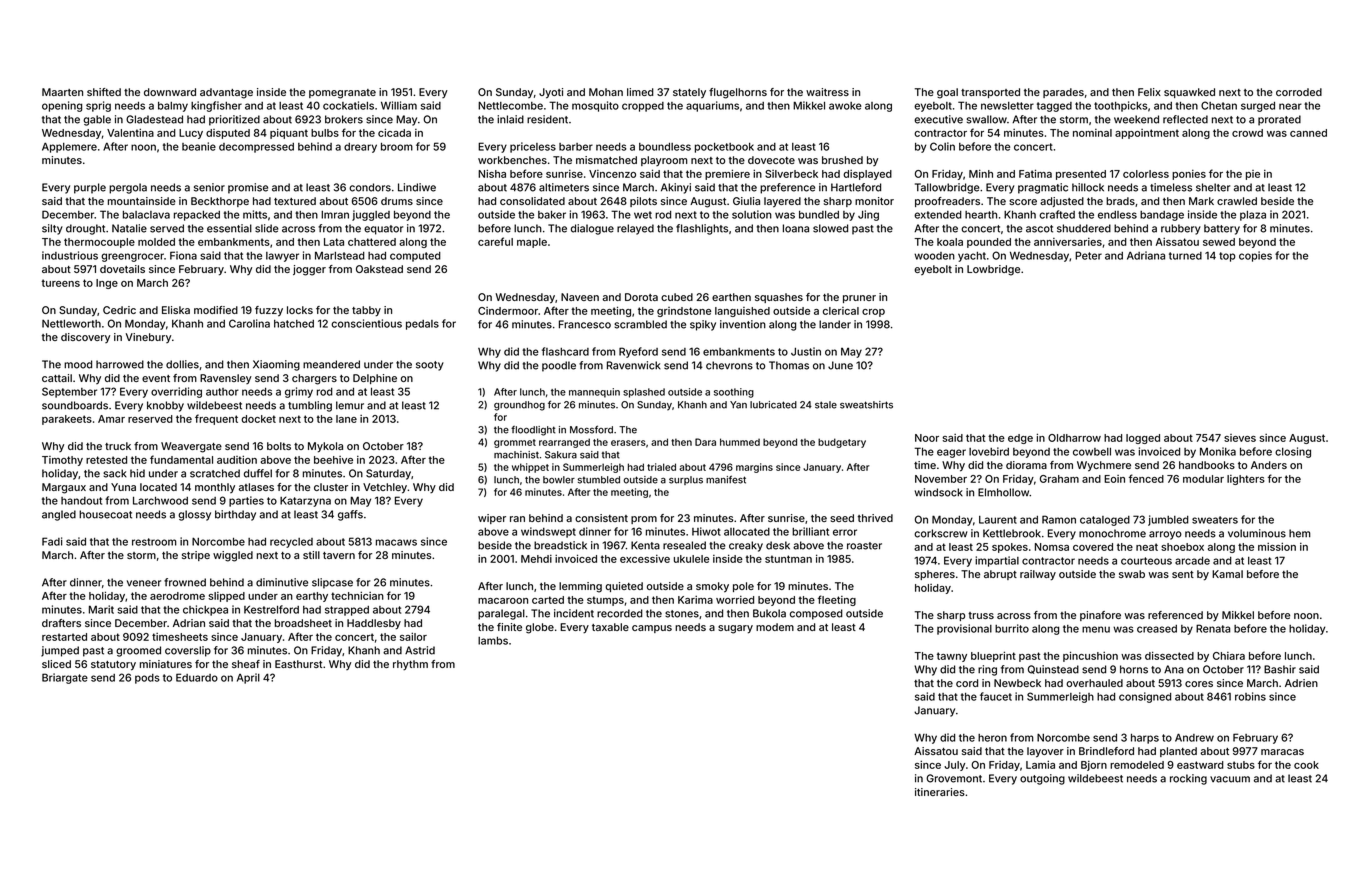  Describe the element at coordinates (1194, 737) in the page. I see `Andrew` at that location.
